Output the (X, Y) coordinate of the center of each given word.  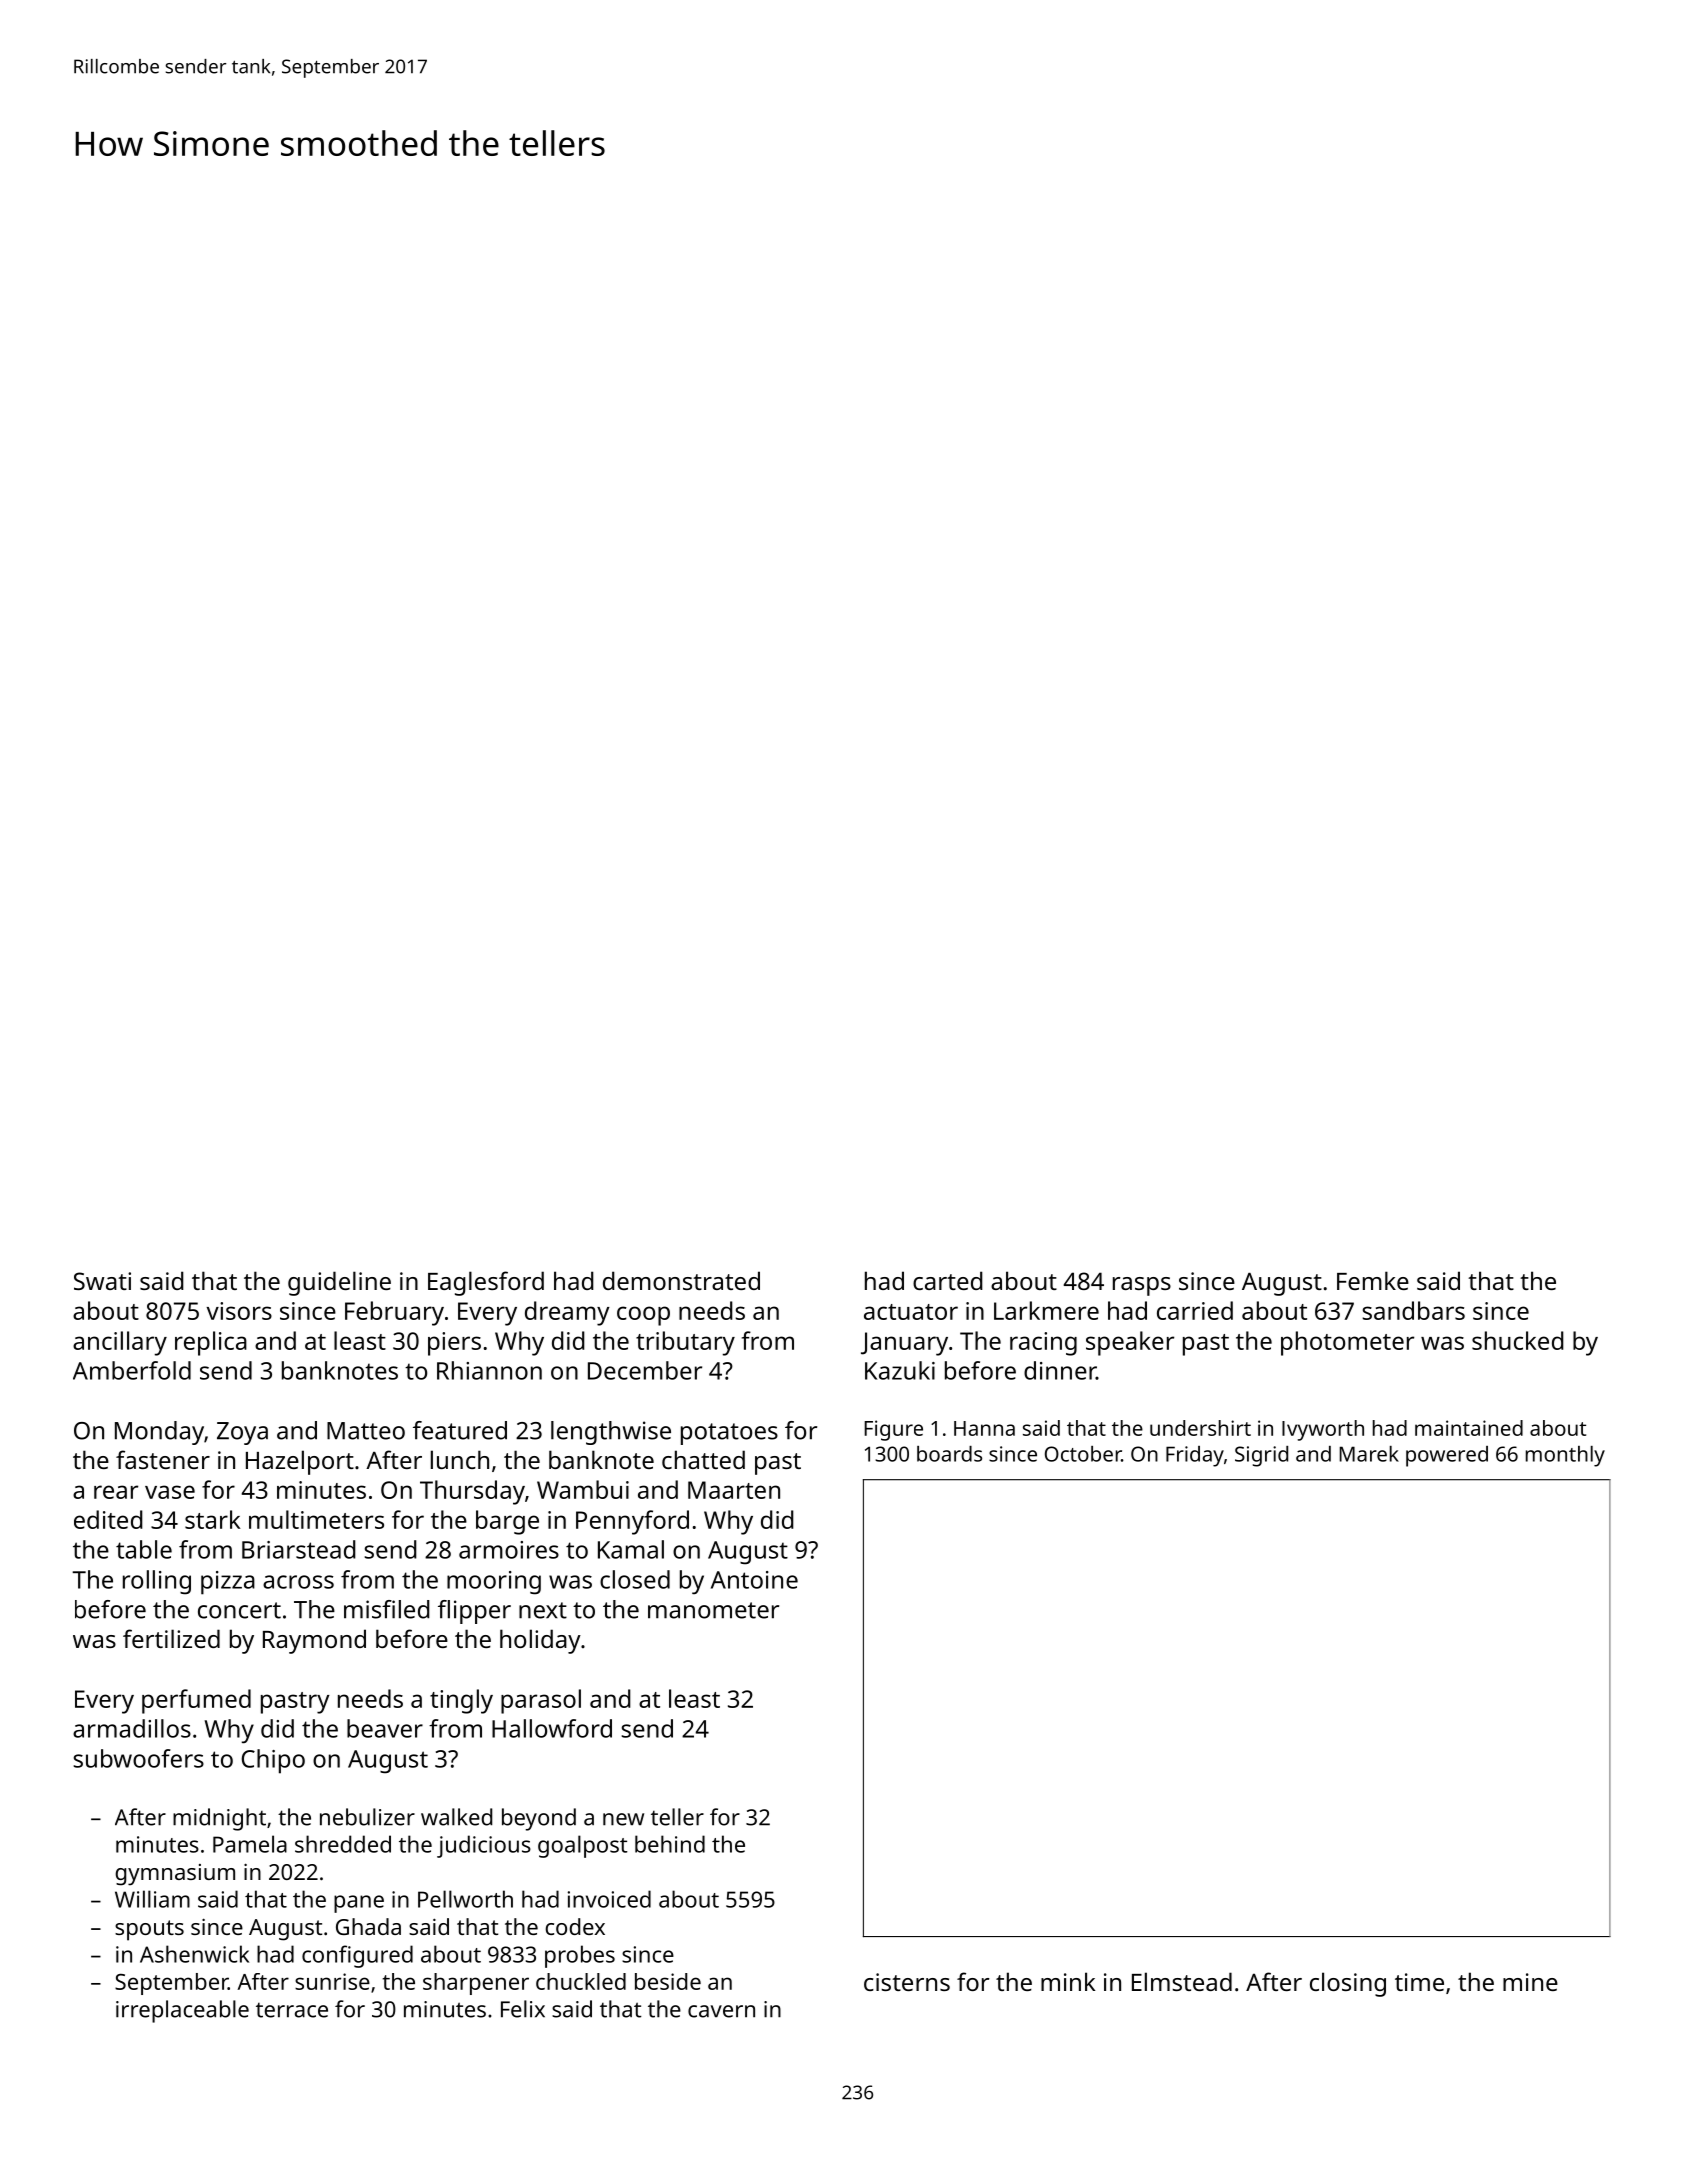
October (1083, 1454)
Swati (102, 1281)
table (144, 1549)
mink (1068, 1981)
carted (948, 1280)
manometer (713, 1610)
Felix (523, 2009)
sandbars (1413, 1310)
